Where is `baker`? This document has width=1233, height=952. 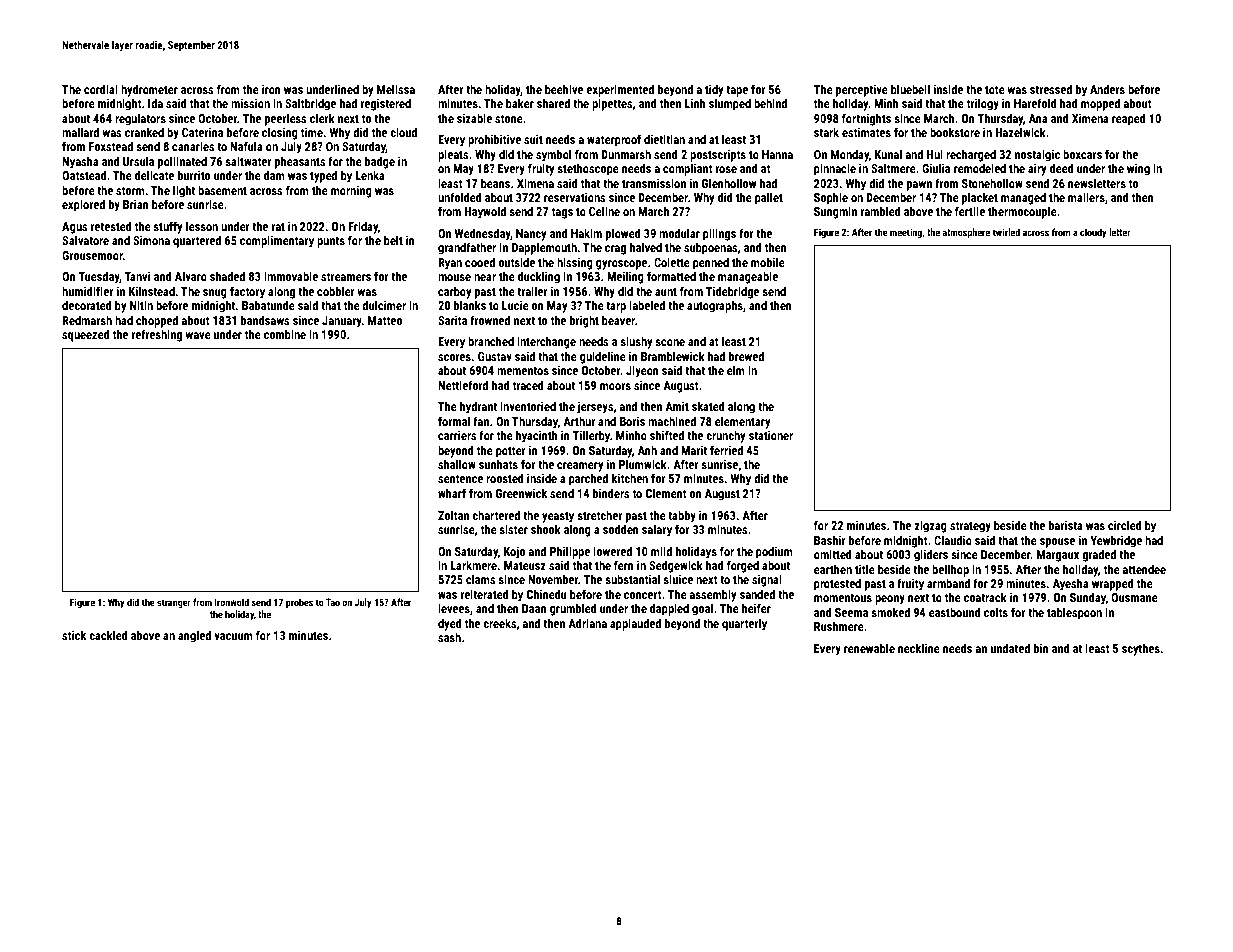 baker is located at coordinates (520, 103).
